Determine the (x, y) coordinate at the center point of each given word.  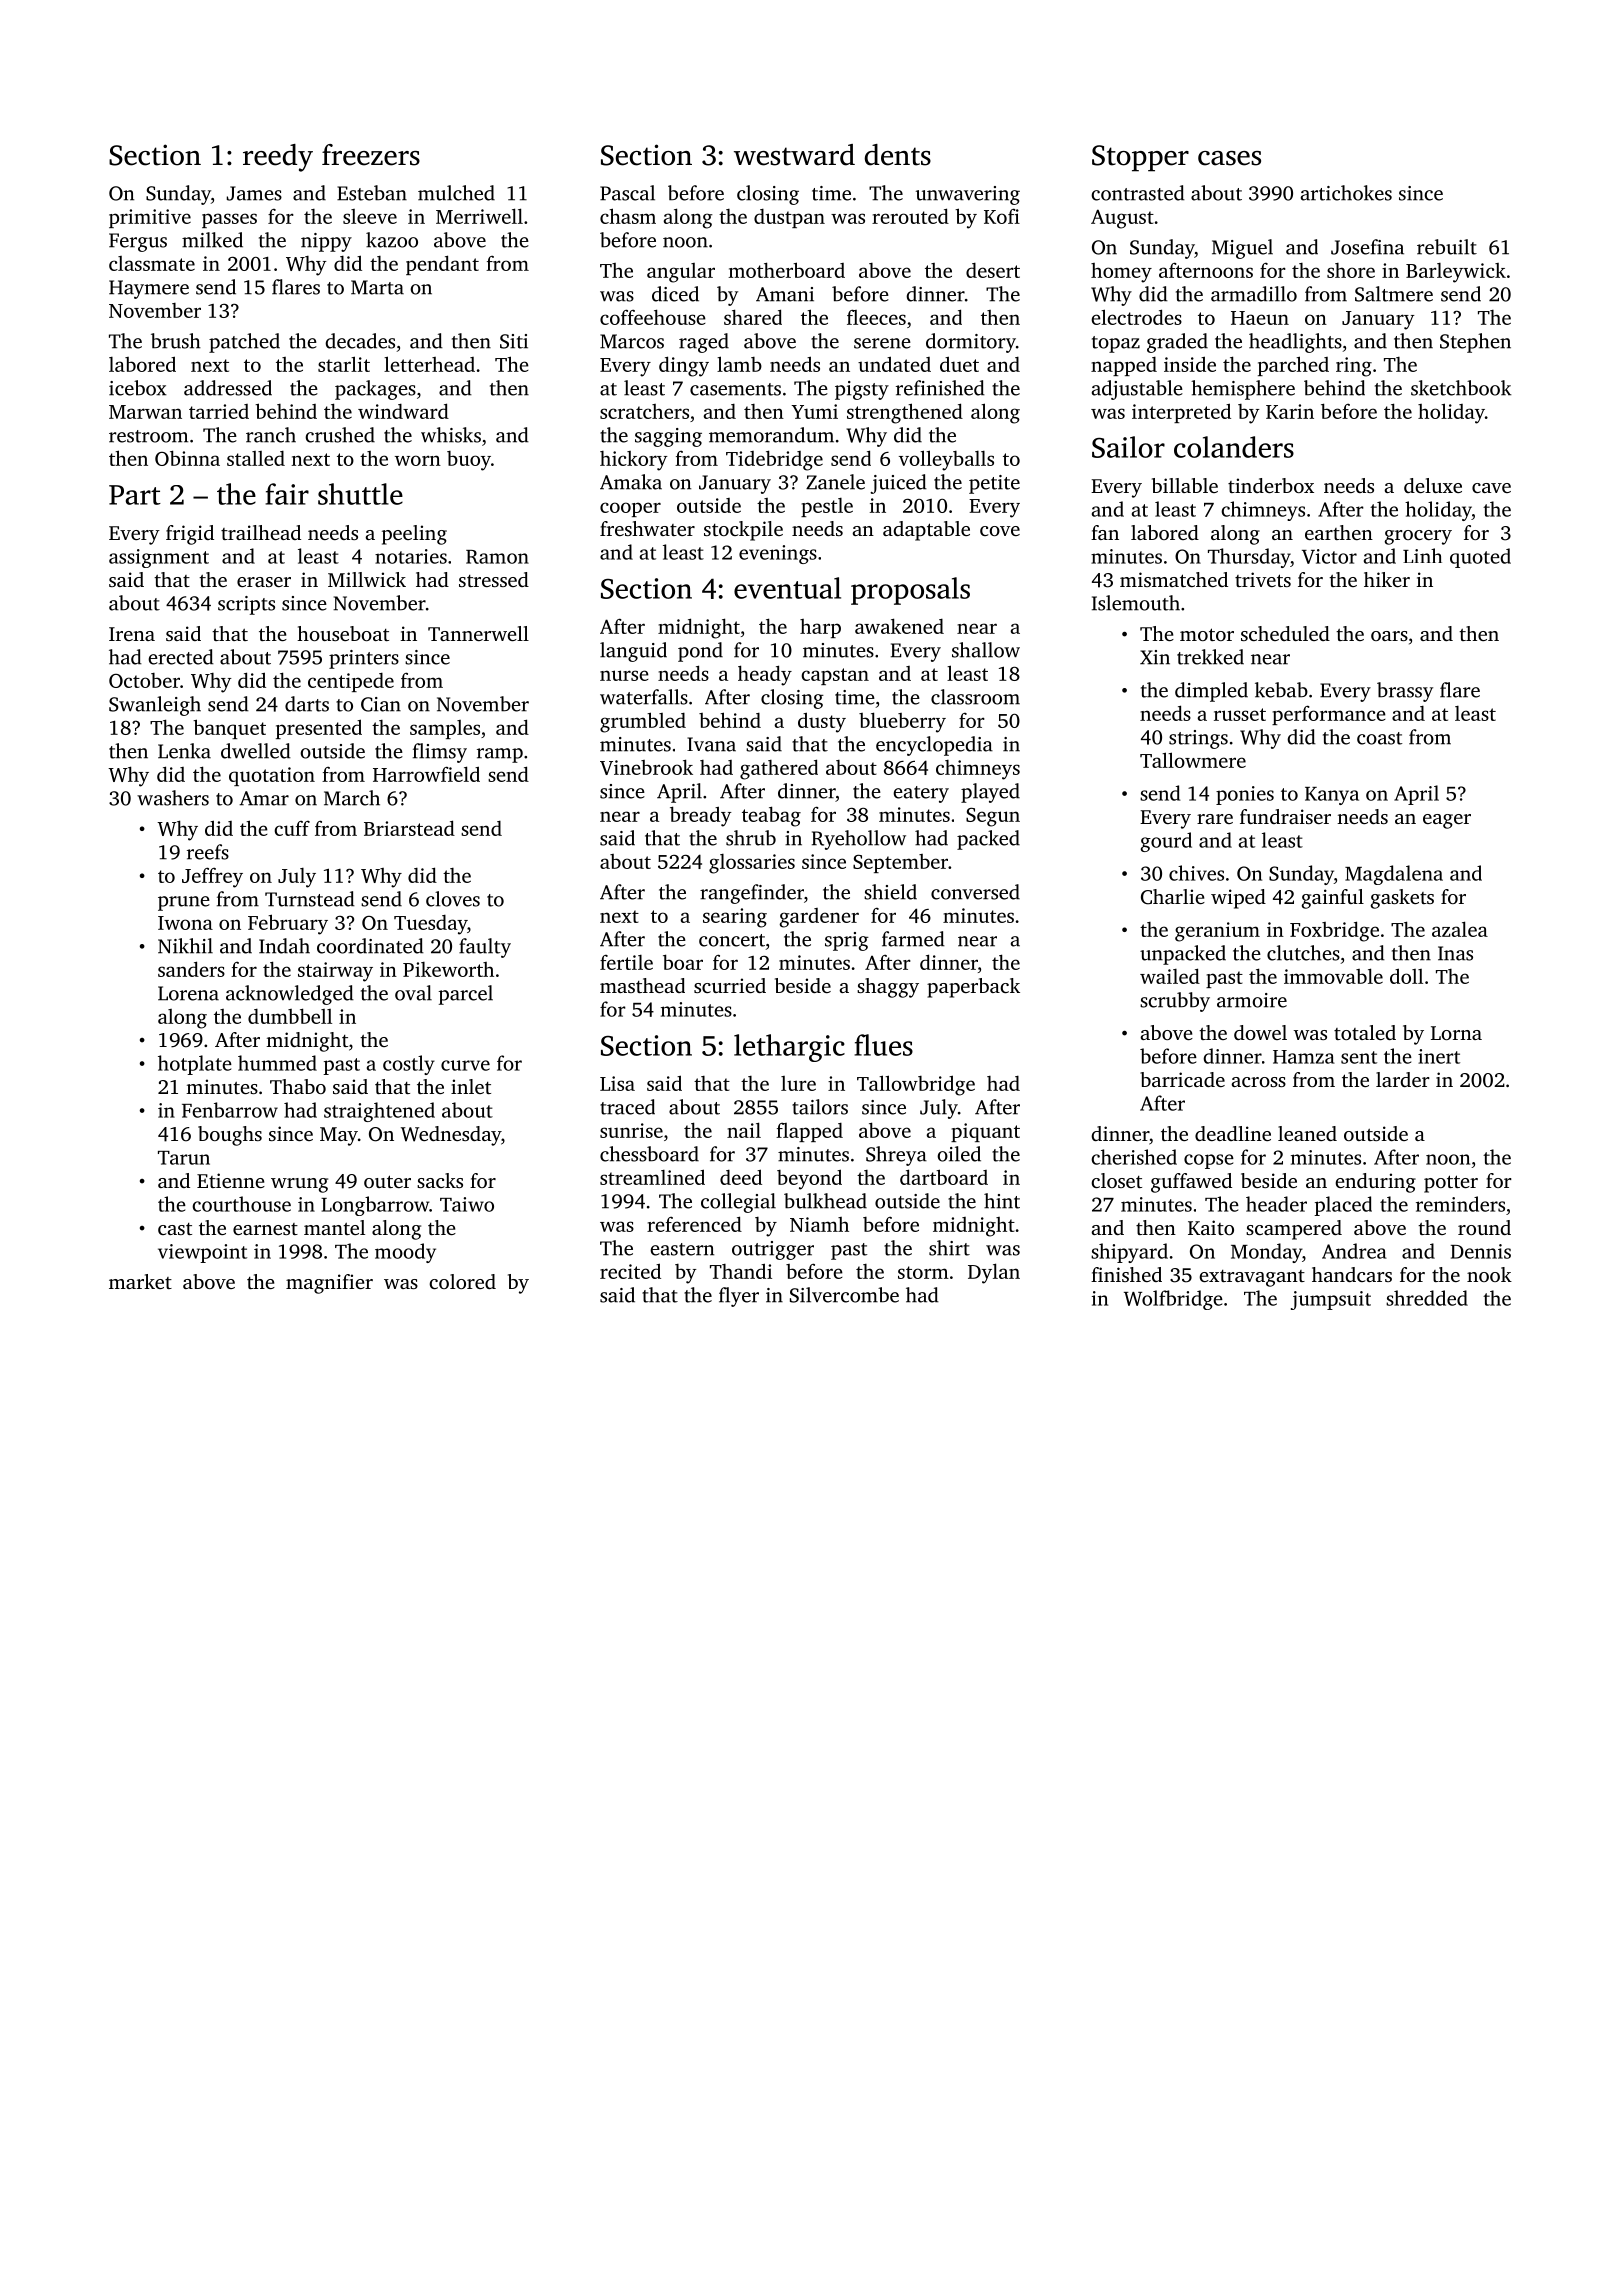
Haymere (149, 289)
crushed (340, 435)
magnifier (329, 1284)
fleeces (876, 317)
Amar (264, 798)
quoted (1480, 558)
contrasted (1138, 193)
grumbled (643, 722)
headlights (1295, 343)
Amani (785, 294)
